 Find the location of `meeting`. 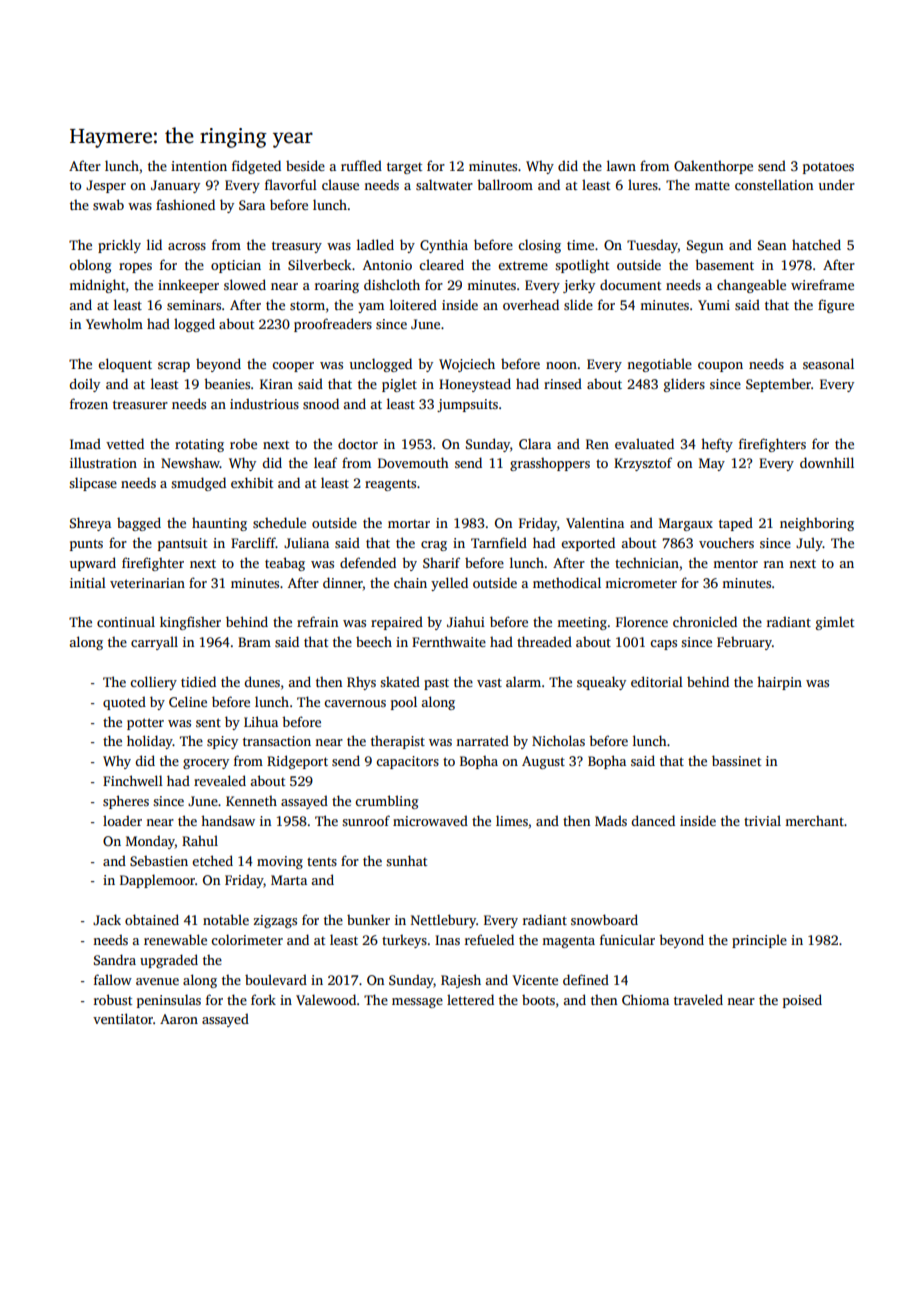

meeting is located at coordinates (582, 623).
